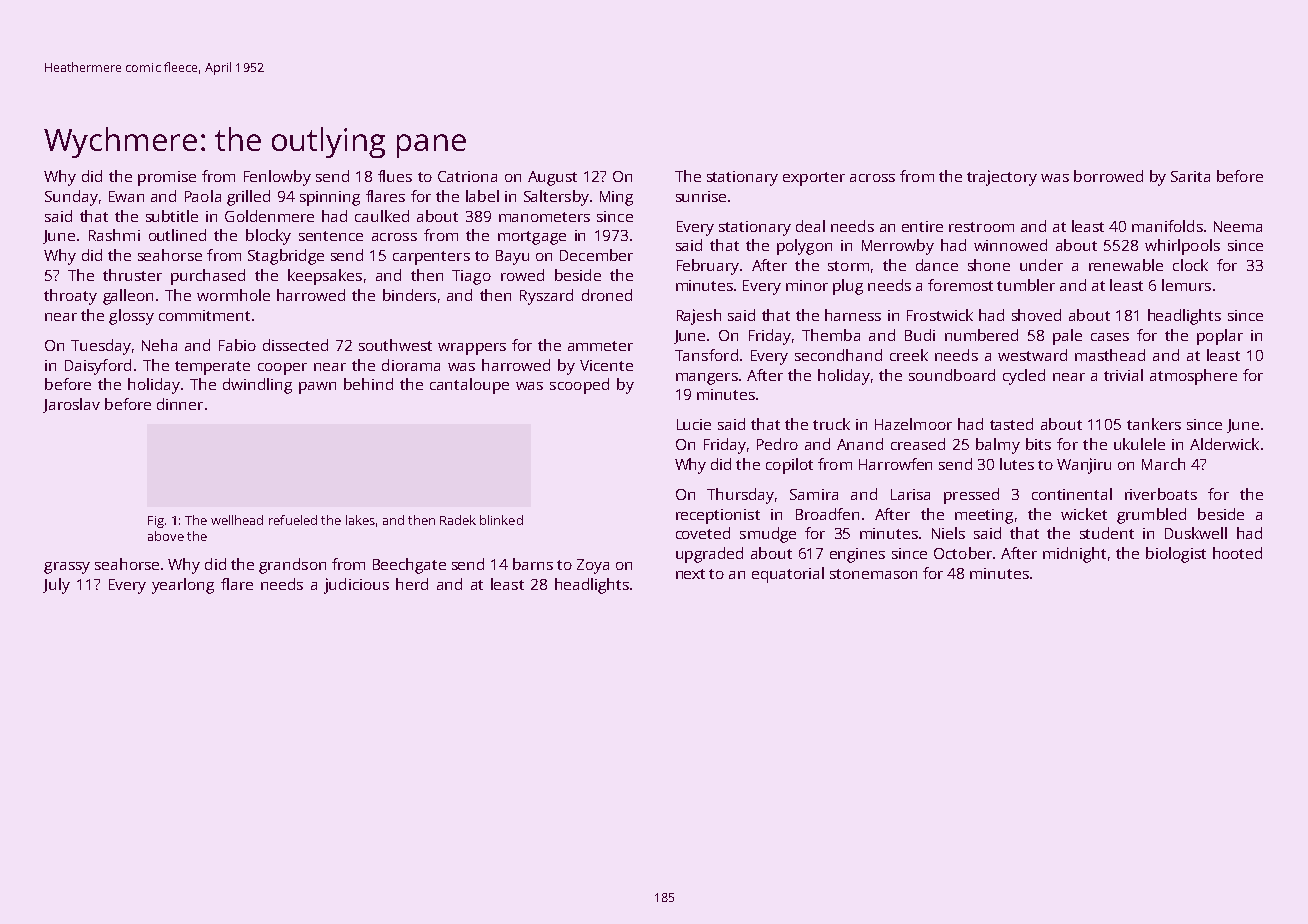 The image size is (1308, 924). I want to click on promise, so click(167, 178).
